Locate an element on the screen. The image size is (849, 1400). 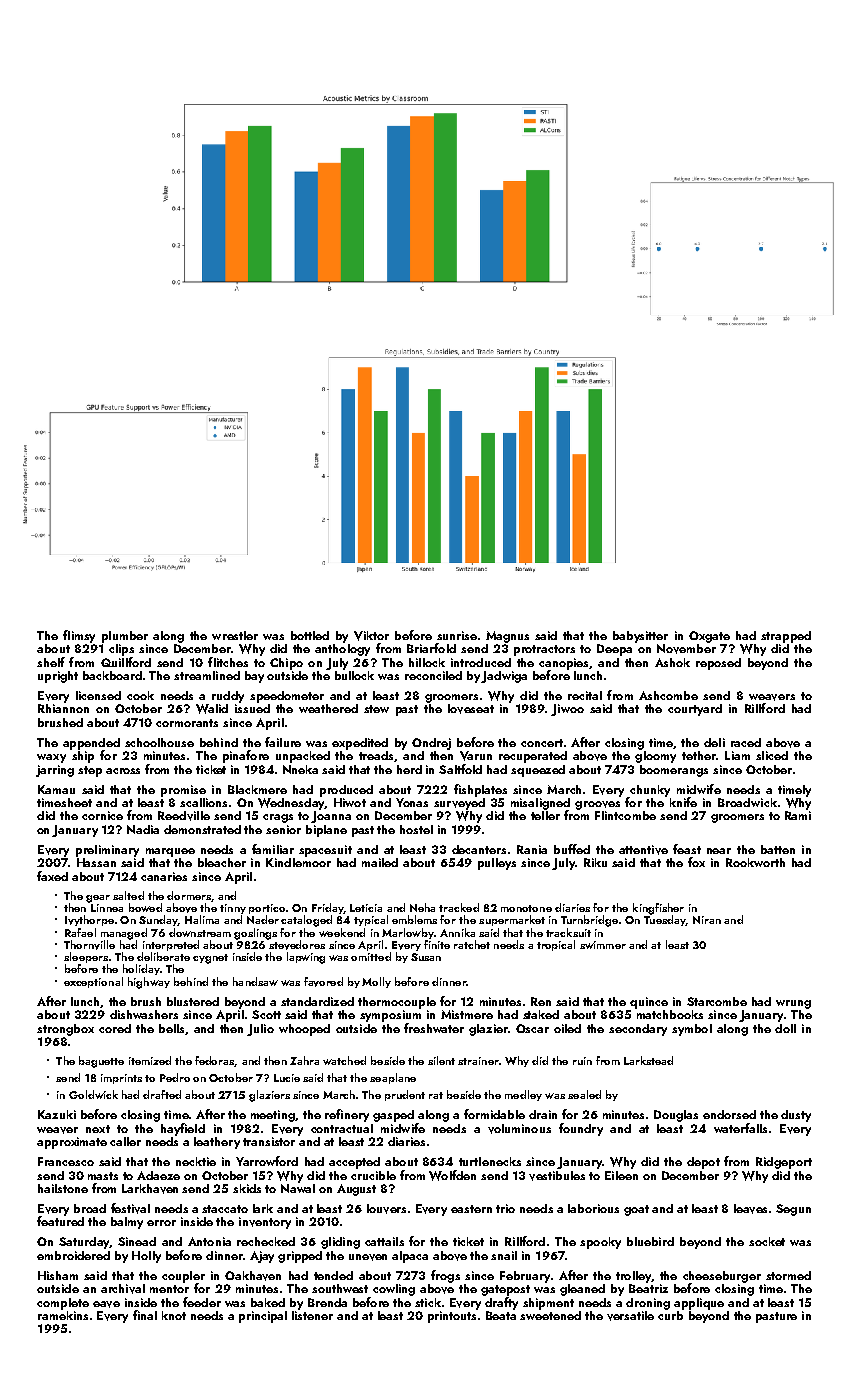
Starcombe is located at coordinates (717, 1001).
